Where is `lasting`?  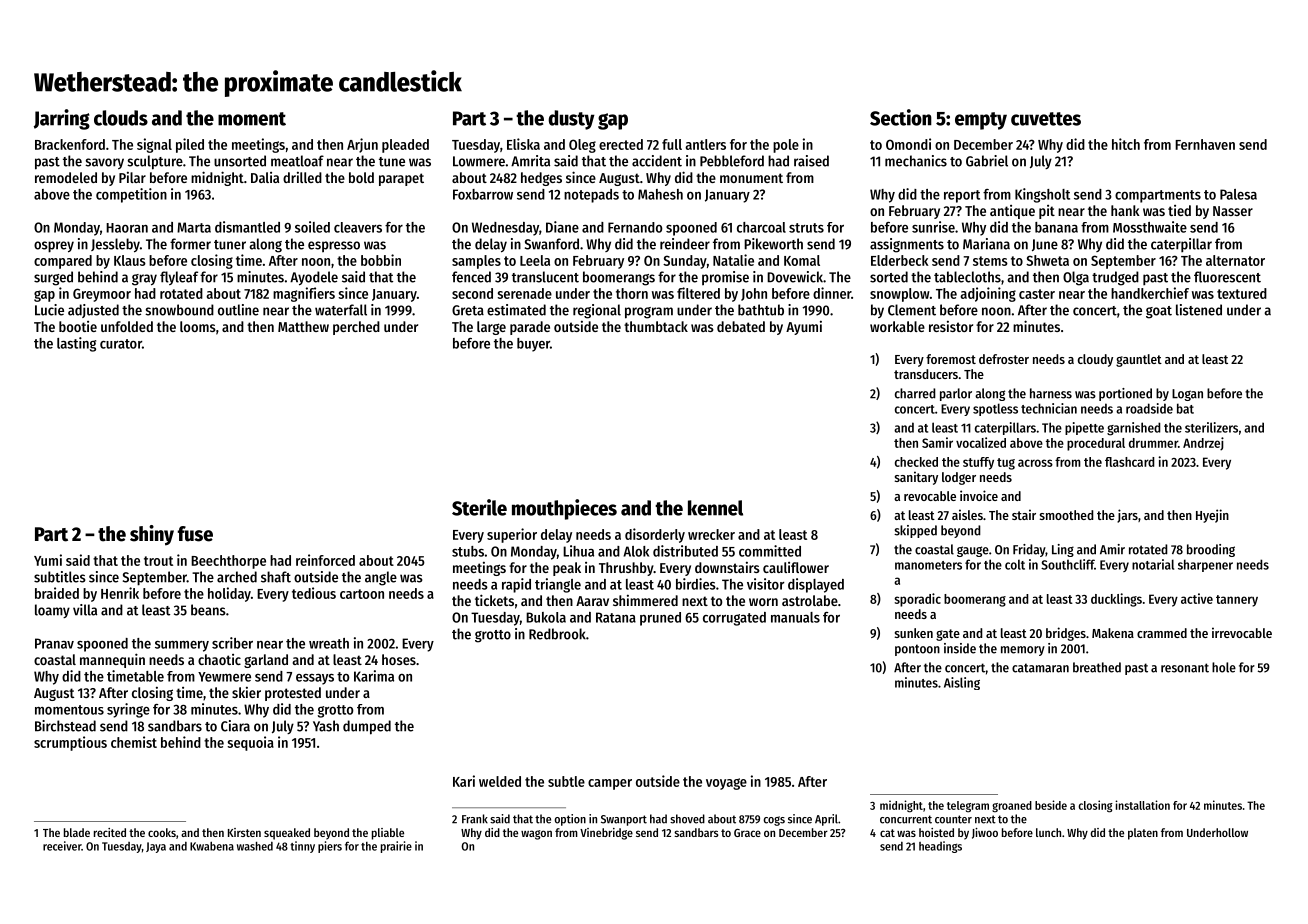 lasting is located at coordinates (76, 344).
